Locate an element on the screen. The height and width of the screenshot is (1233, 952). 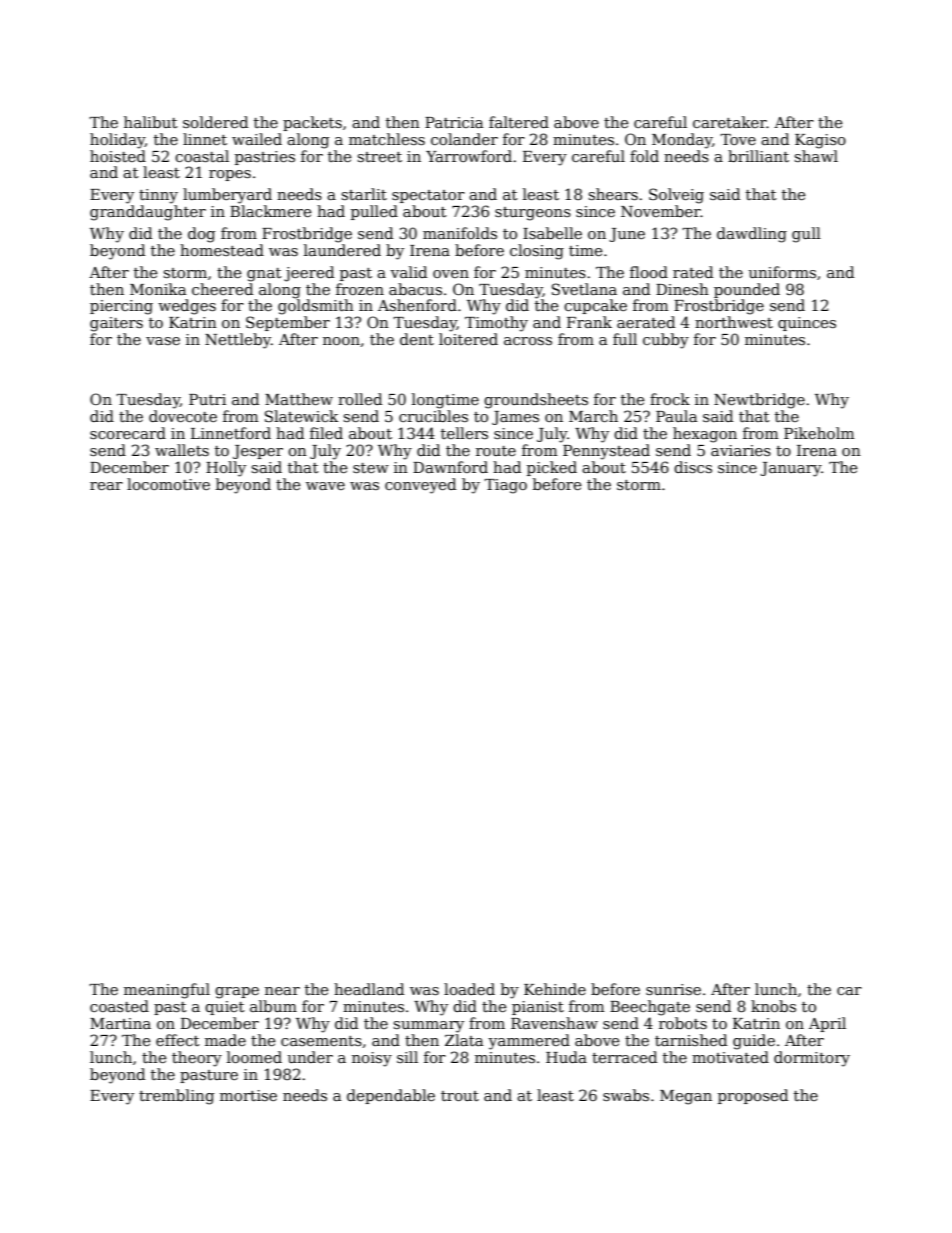
Dinesh is located at coordinates (682, 289).
